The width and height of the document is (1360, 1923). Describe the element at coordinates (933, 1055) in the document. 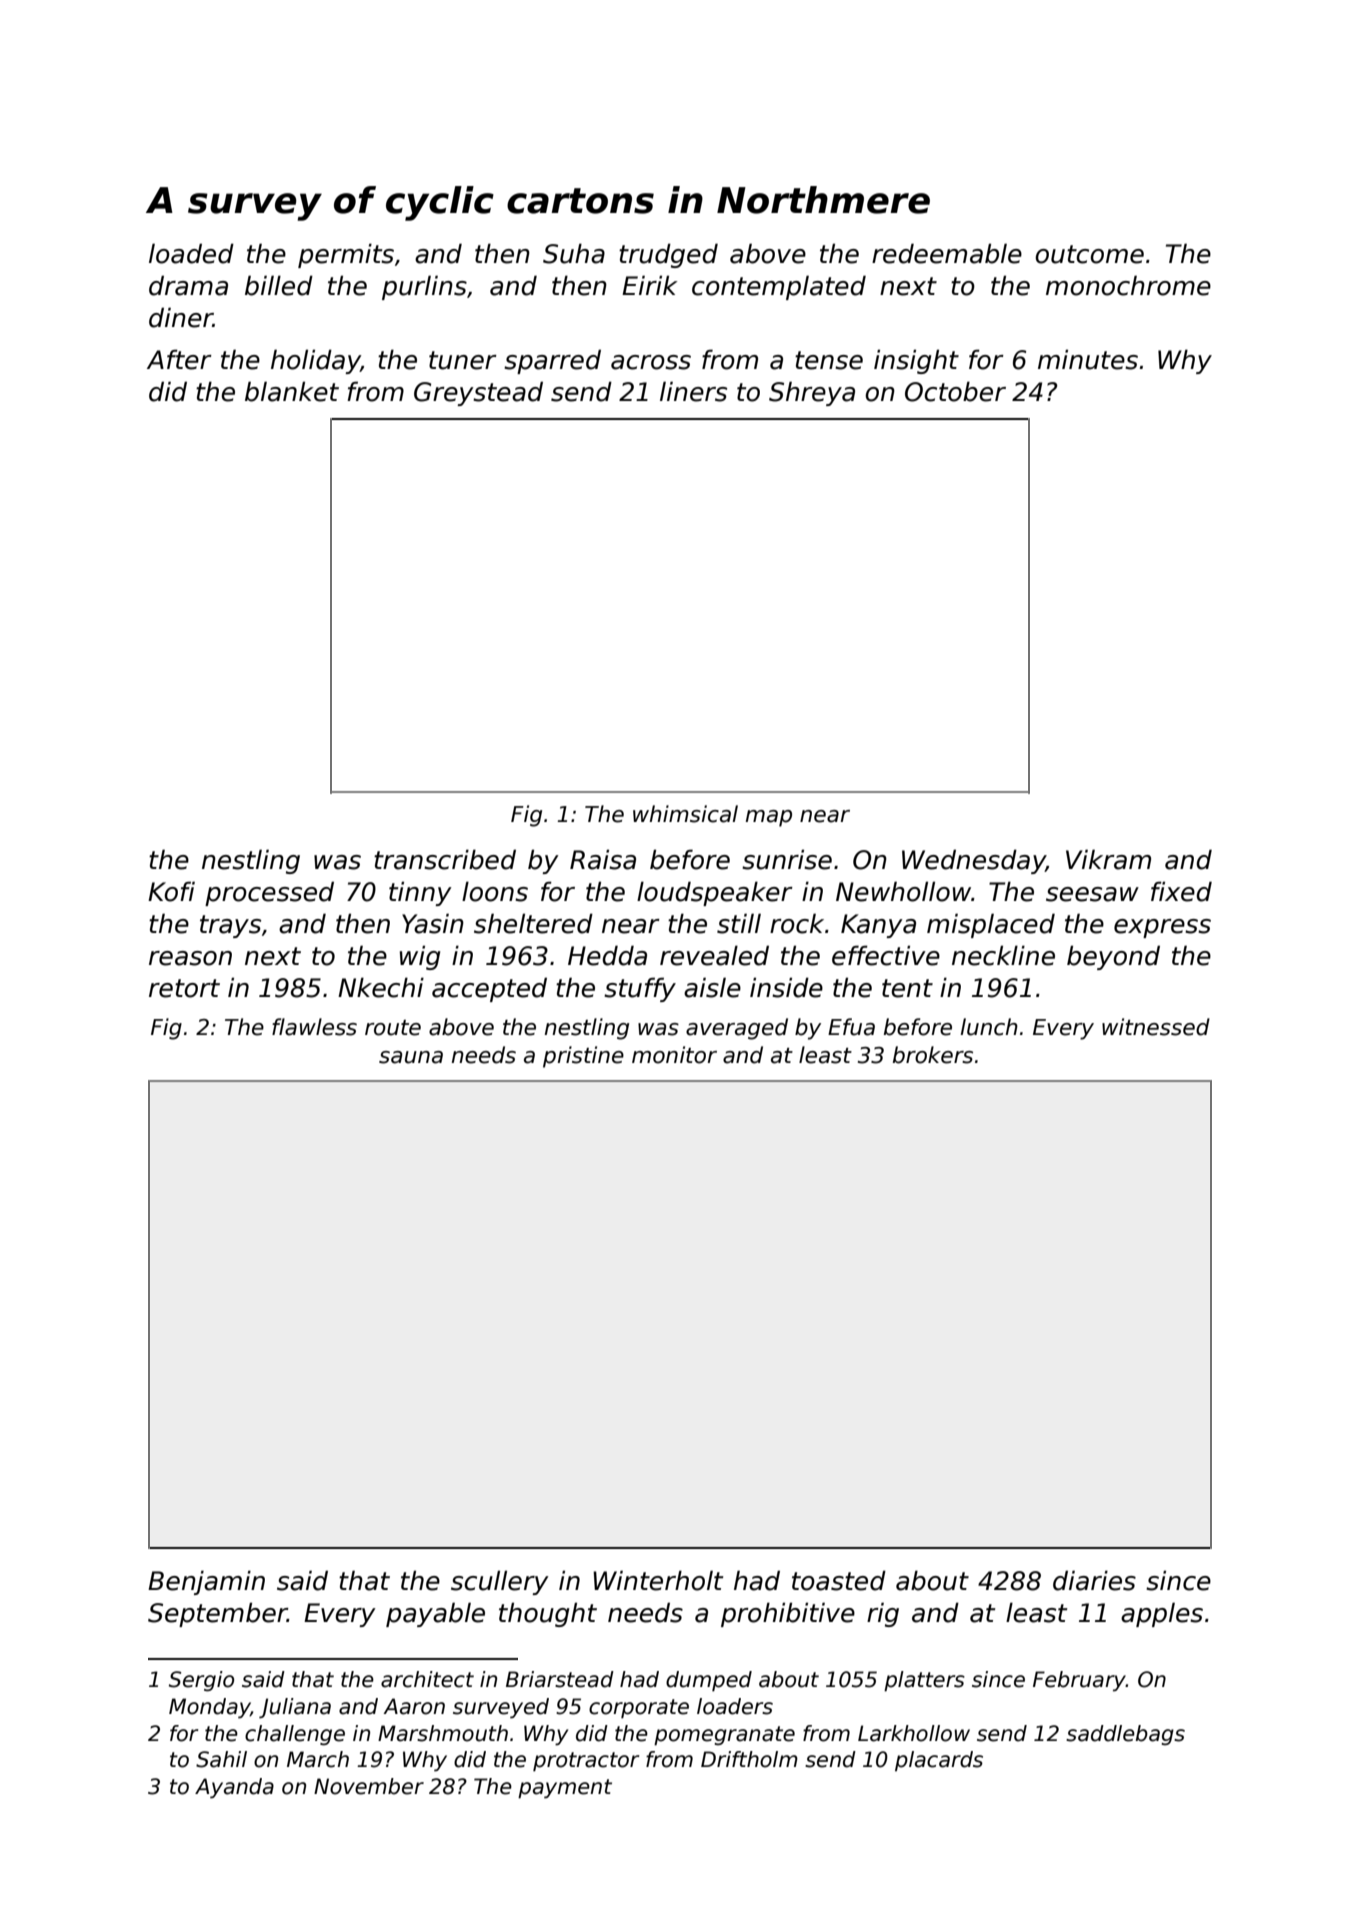

I see `brokers` at that location.
